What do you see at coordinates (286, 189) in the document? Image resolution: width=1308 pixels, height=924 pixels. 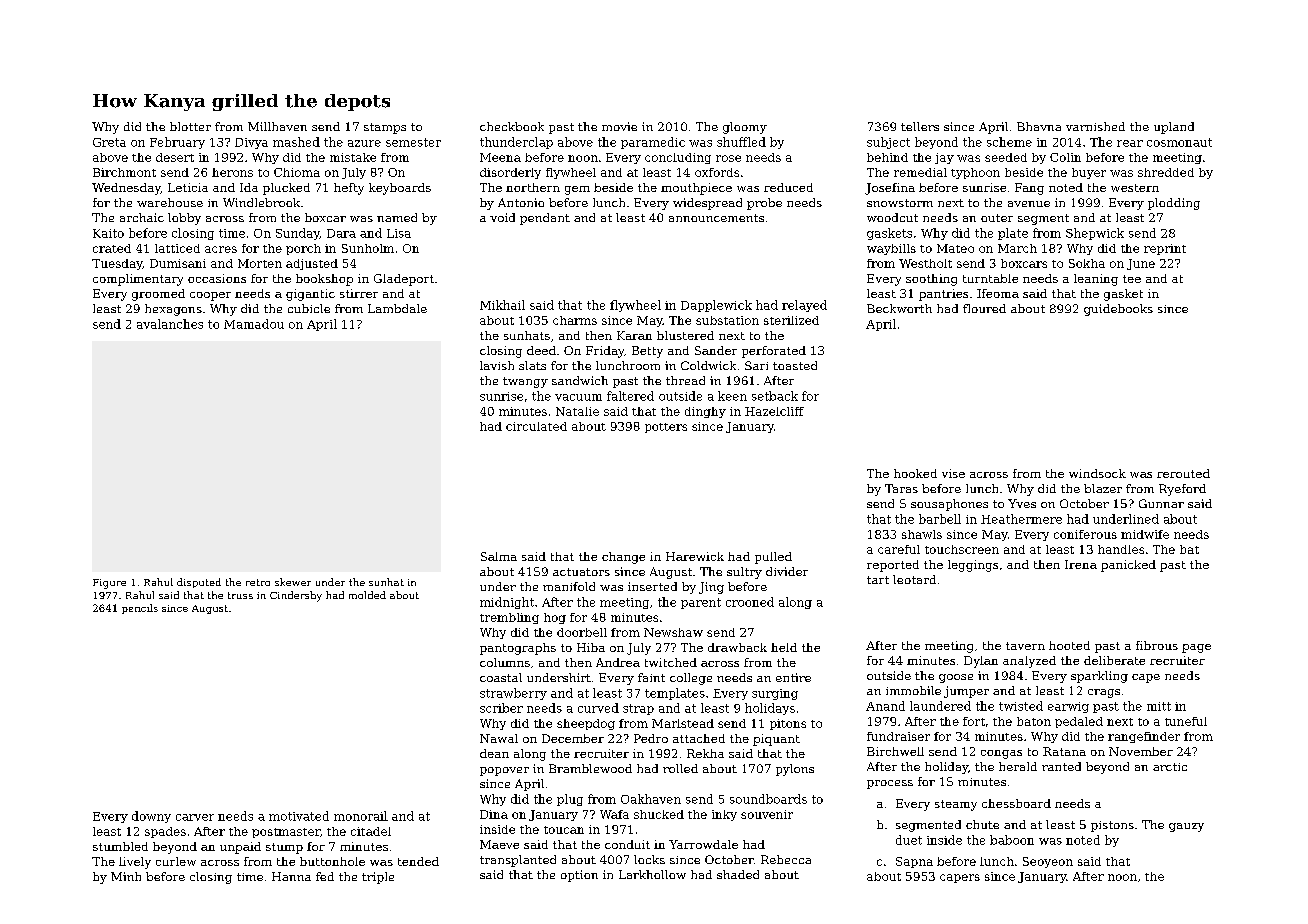 I see `plucked` at bounding box center [286, 189].
